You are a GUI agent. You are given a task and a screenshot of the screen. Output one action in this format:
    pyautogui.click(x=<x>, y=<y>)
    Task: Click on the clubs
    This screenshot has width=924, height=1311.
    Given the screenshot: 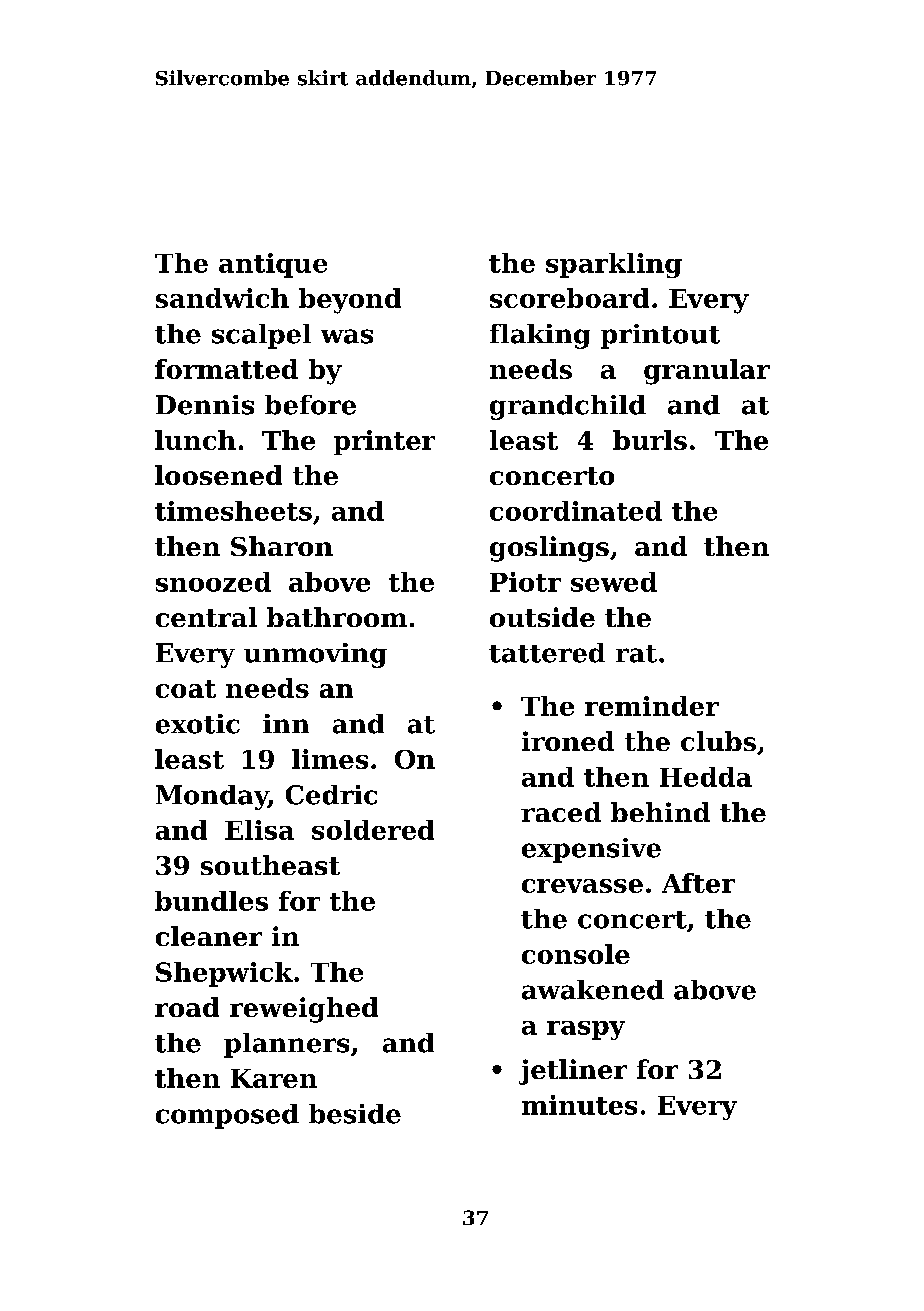 What is the action you would take?
    pyautogui.click(x=718, y=741)
